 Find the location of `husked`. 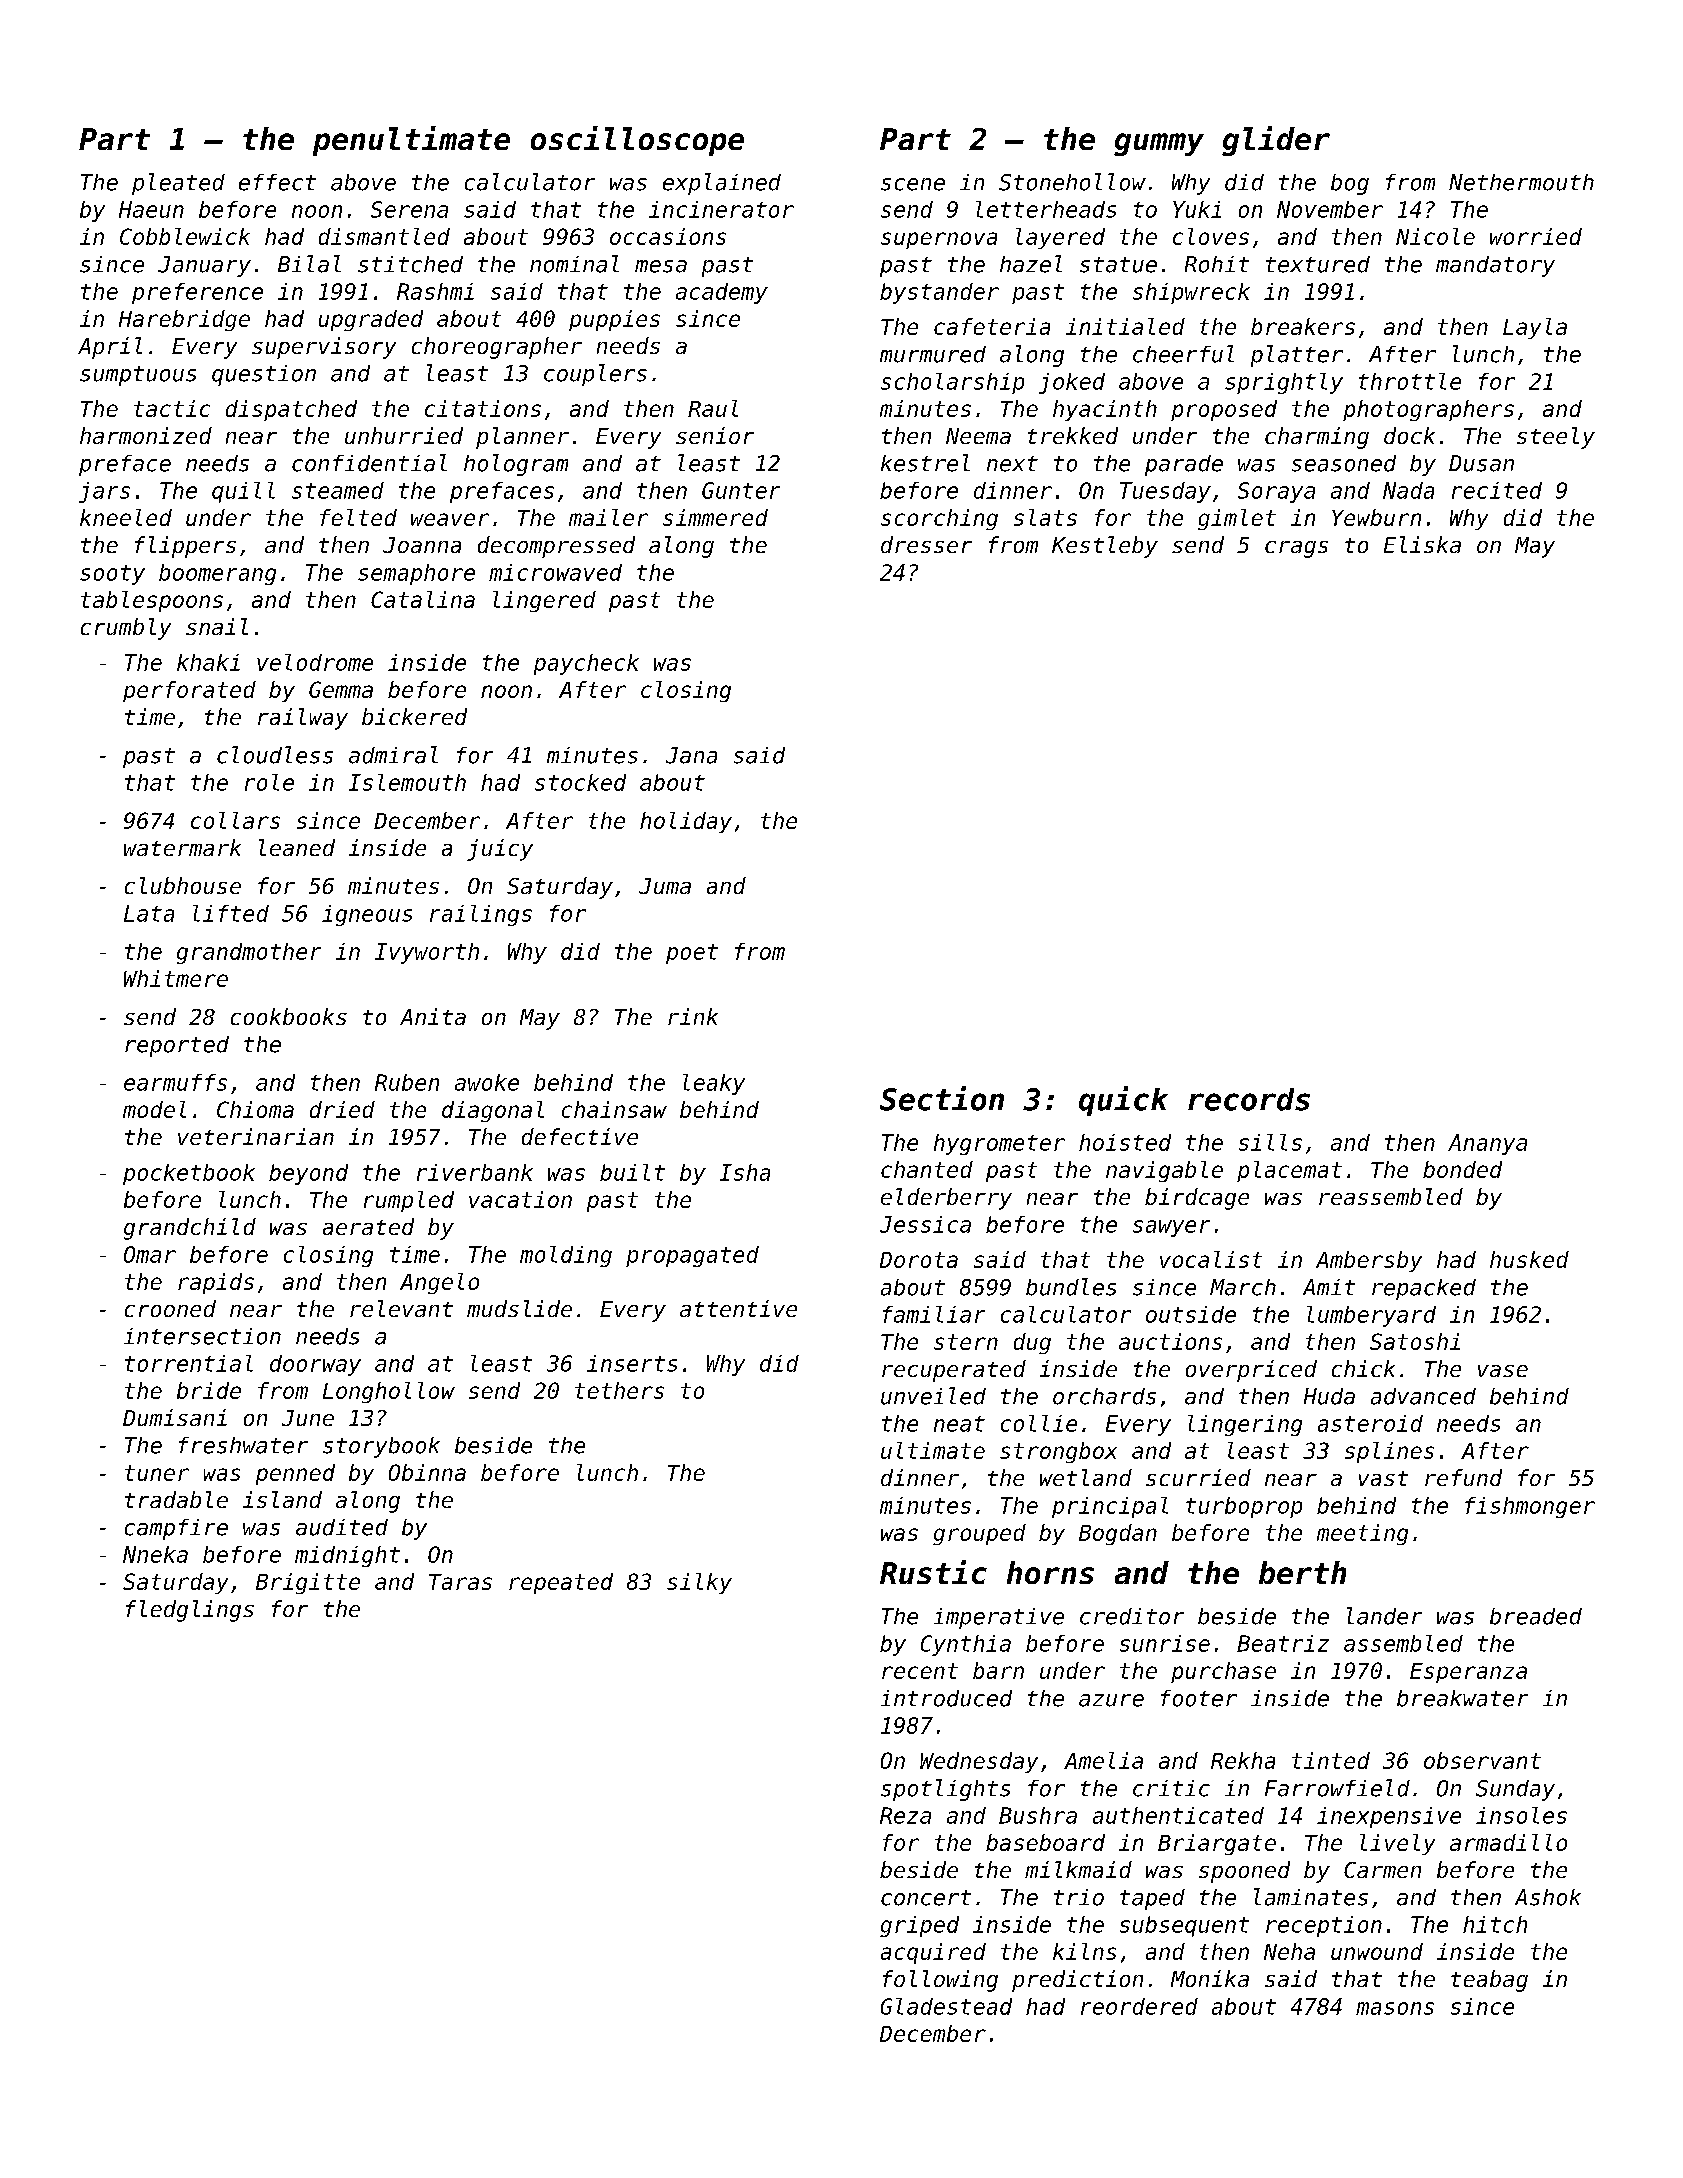

husked is located at coordinates (1529, 1259).
